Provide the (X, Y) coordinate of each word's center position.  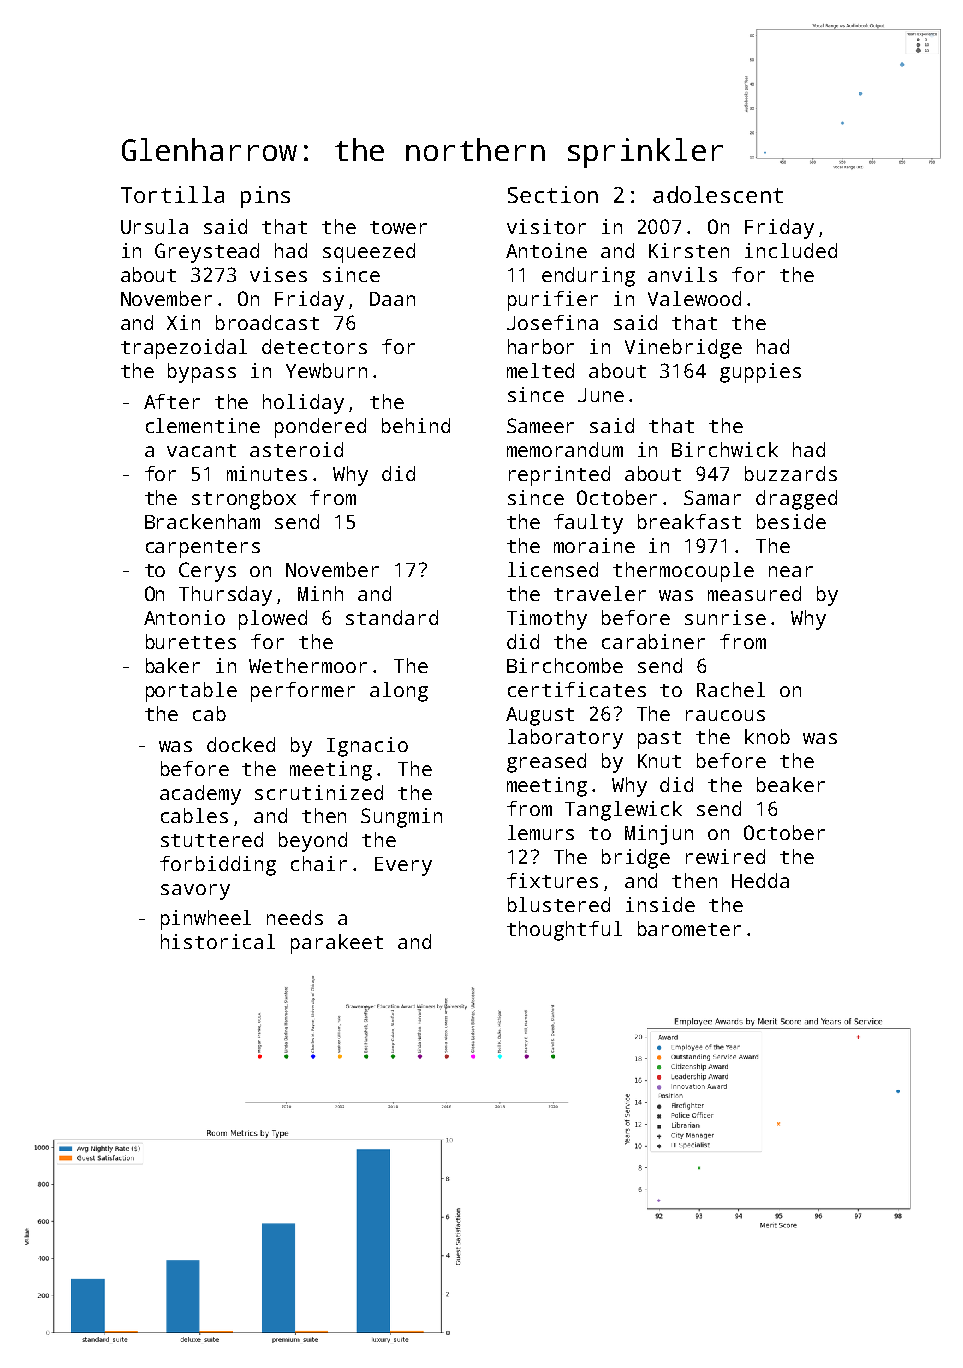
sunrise (725, 617)
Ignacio (367, 747)
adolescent (718, 194)
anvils (682, 274)
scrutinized (319, 792)
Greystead (207, 253)
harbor (541, 346)
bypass (202, 373)
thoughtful (564, 931)
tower (398, 227)
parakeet (337, 944)
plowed (273, 620)
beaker (791, 784)
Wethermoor (308, 665)
